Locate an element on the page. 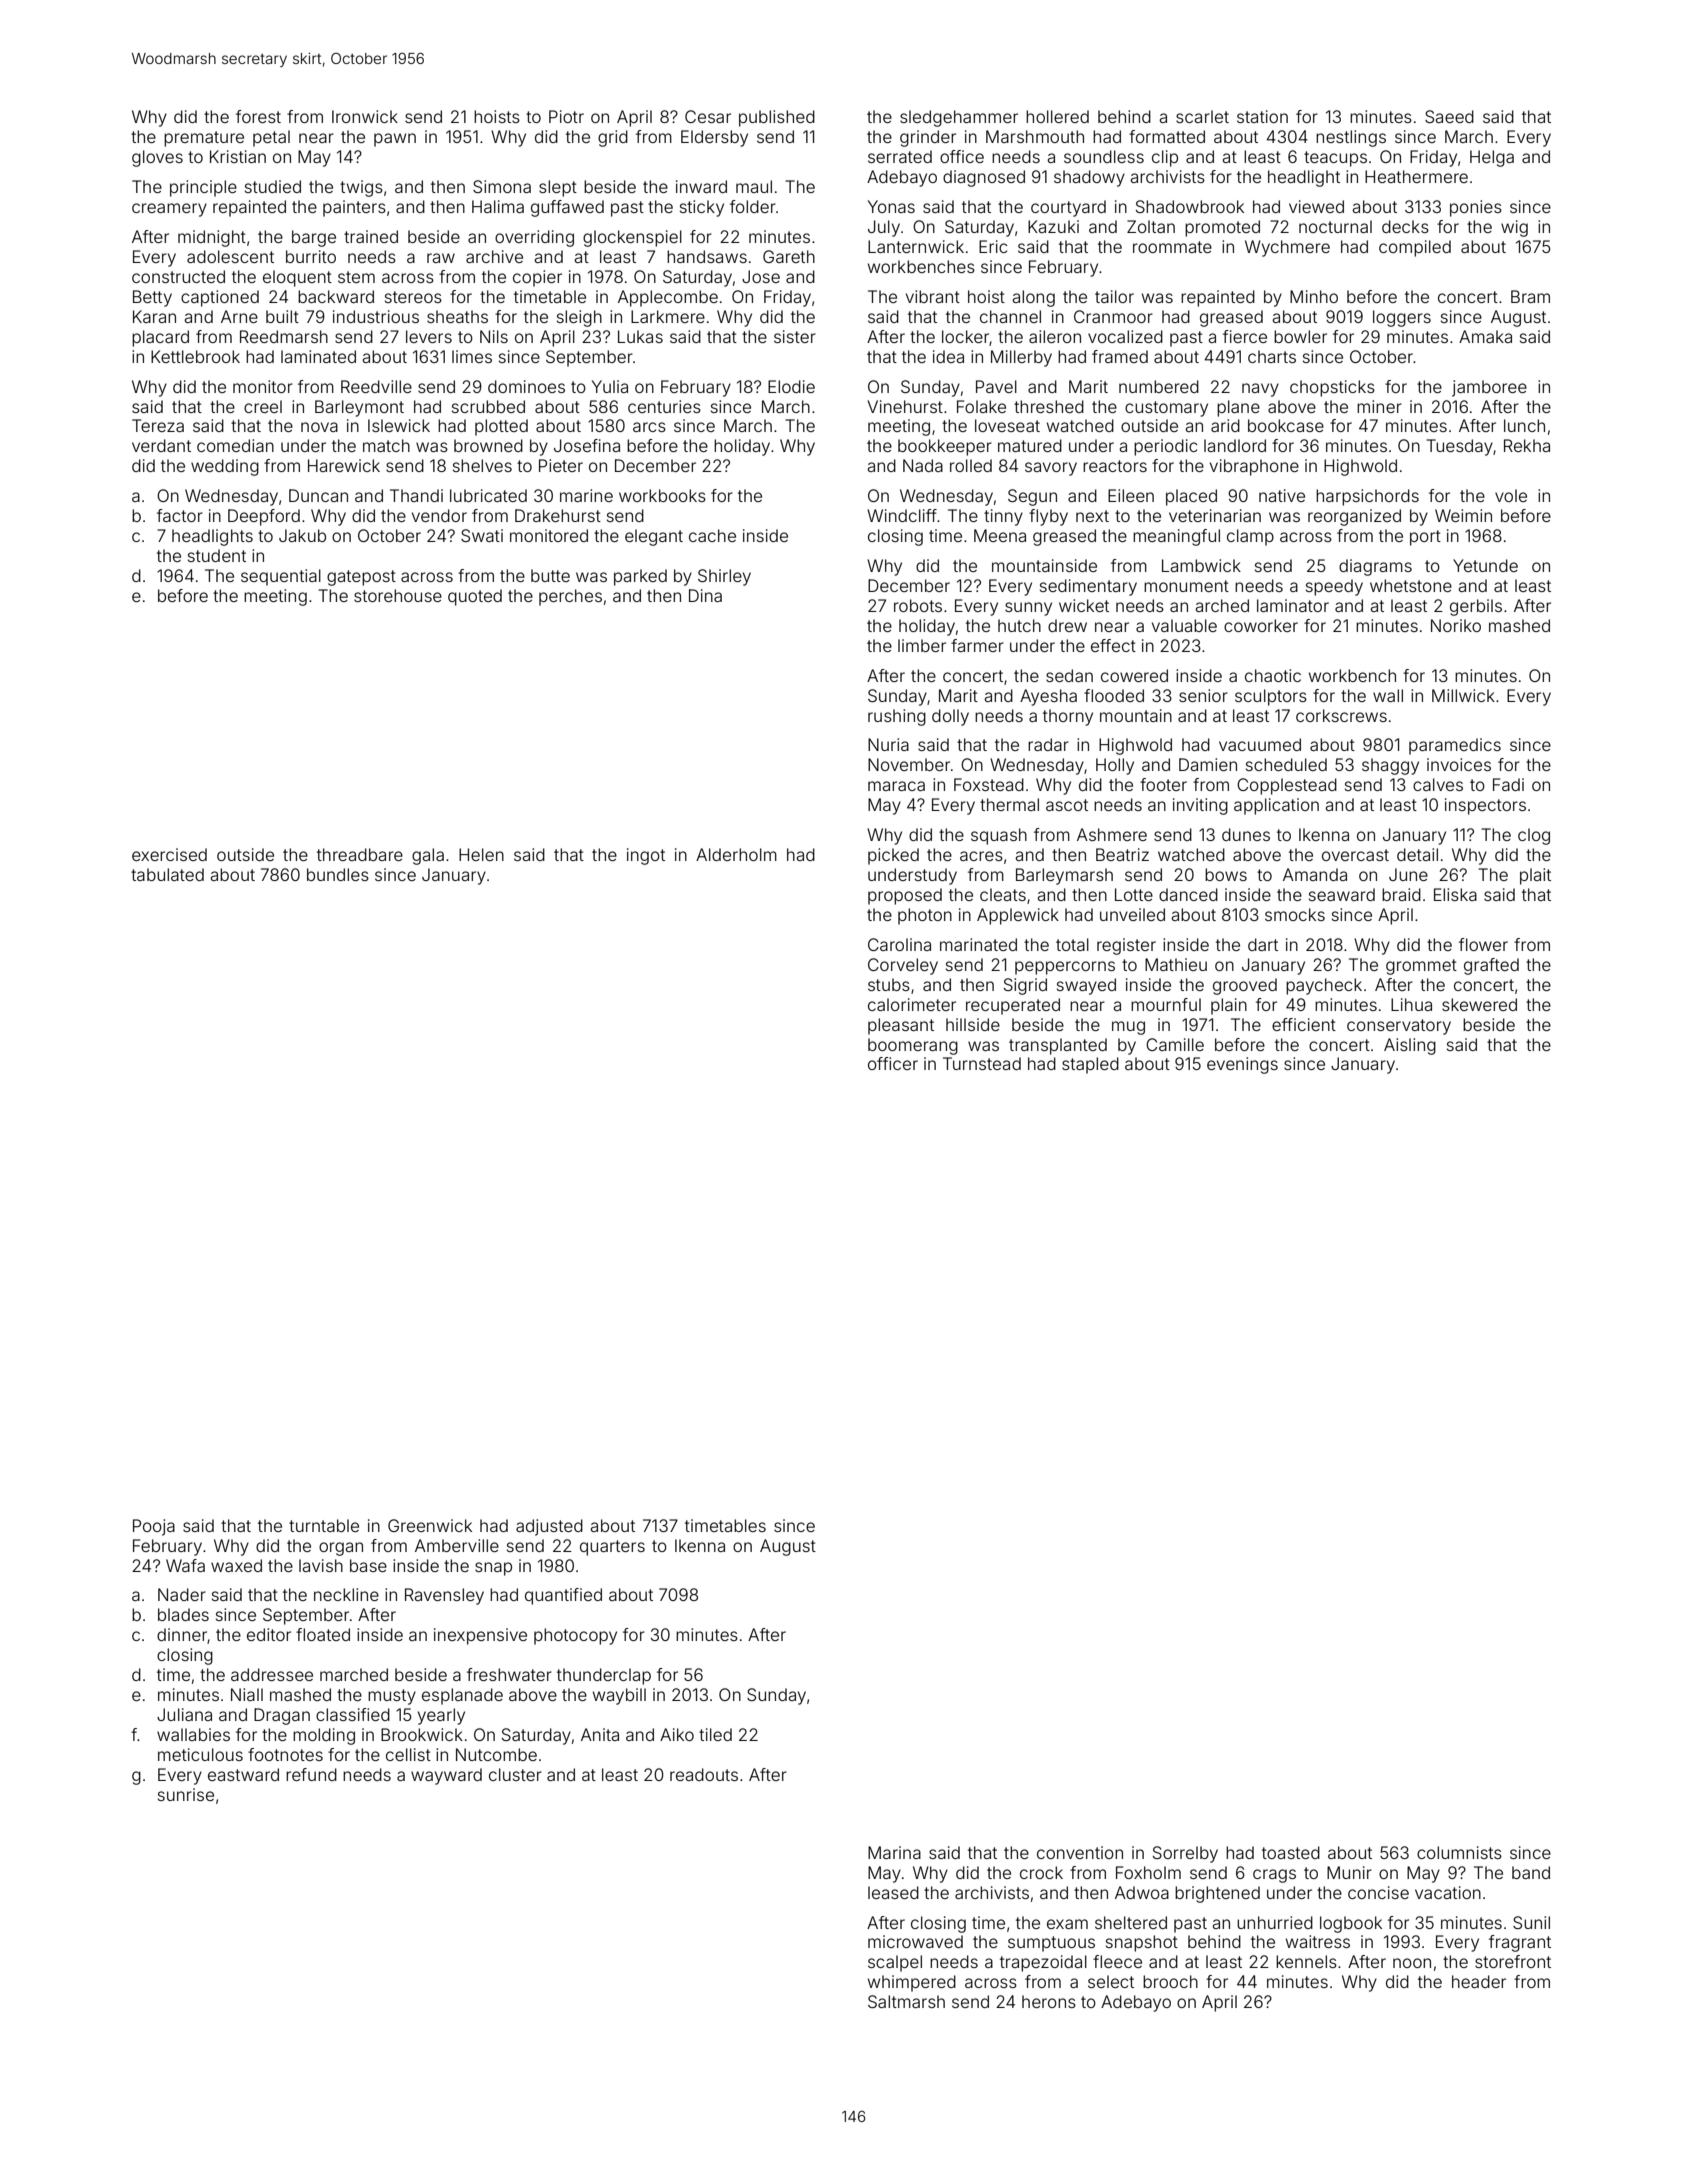 The width and height of the page is (1683, 2178). bundles is located at coordinates (338, 874).
